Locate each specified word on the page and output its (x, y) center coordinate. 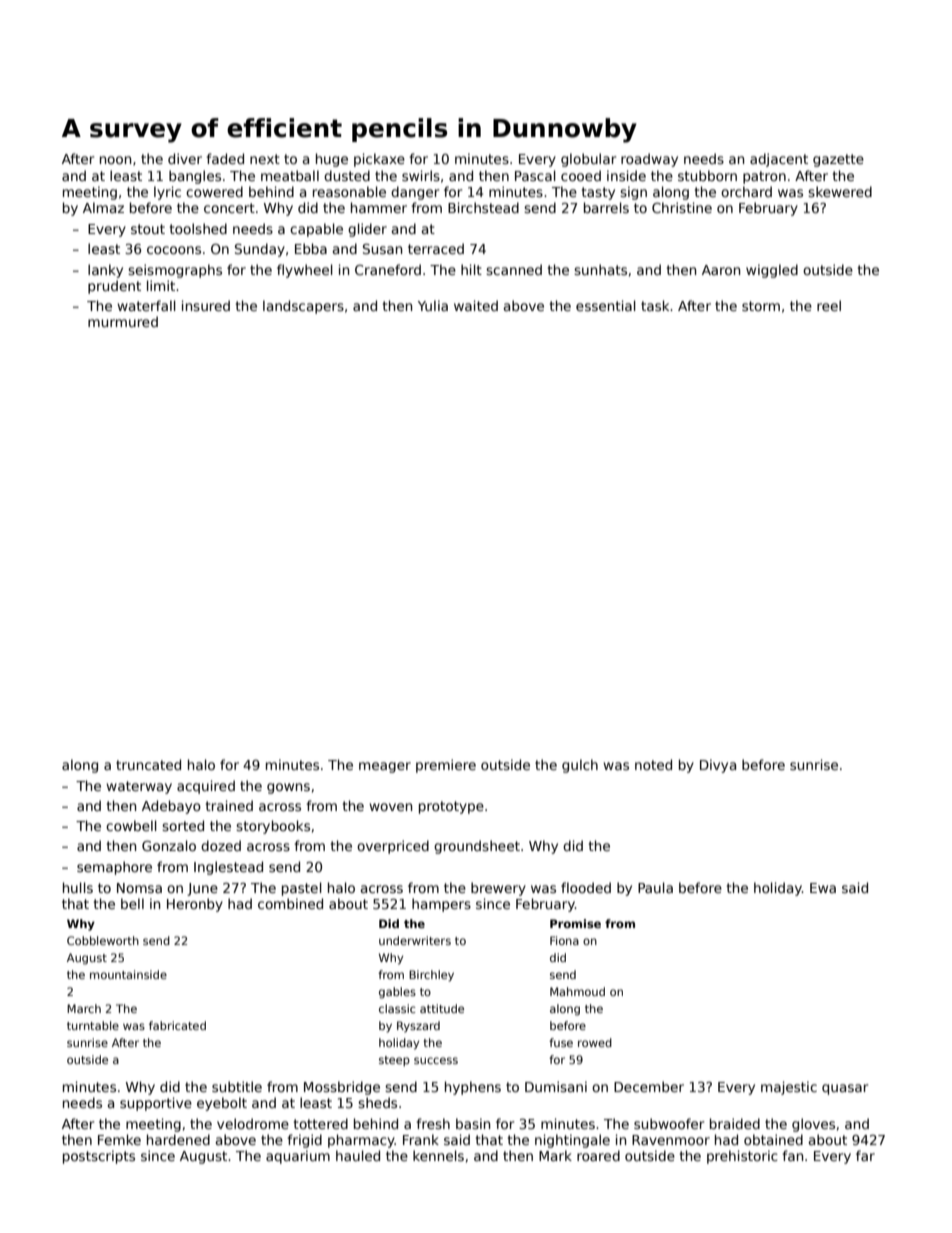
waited (476, 305)
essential (606, 305)
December (649, 1086)
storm (761, 306)
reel (829, 305)
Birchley (431, 976)
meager (385, 767)
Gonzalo (169, 845)
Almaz (103, 207)
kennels (438, 1155)
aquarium (298, 1157)
